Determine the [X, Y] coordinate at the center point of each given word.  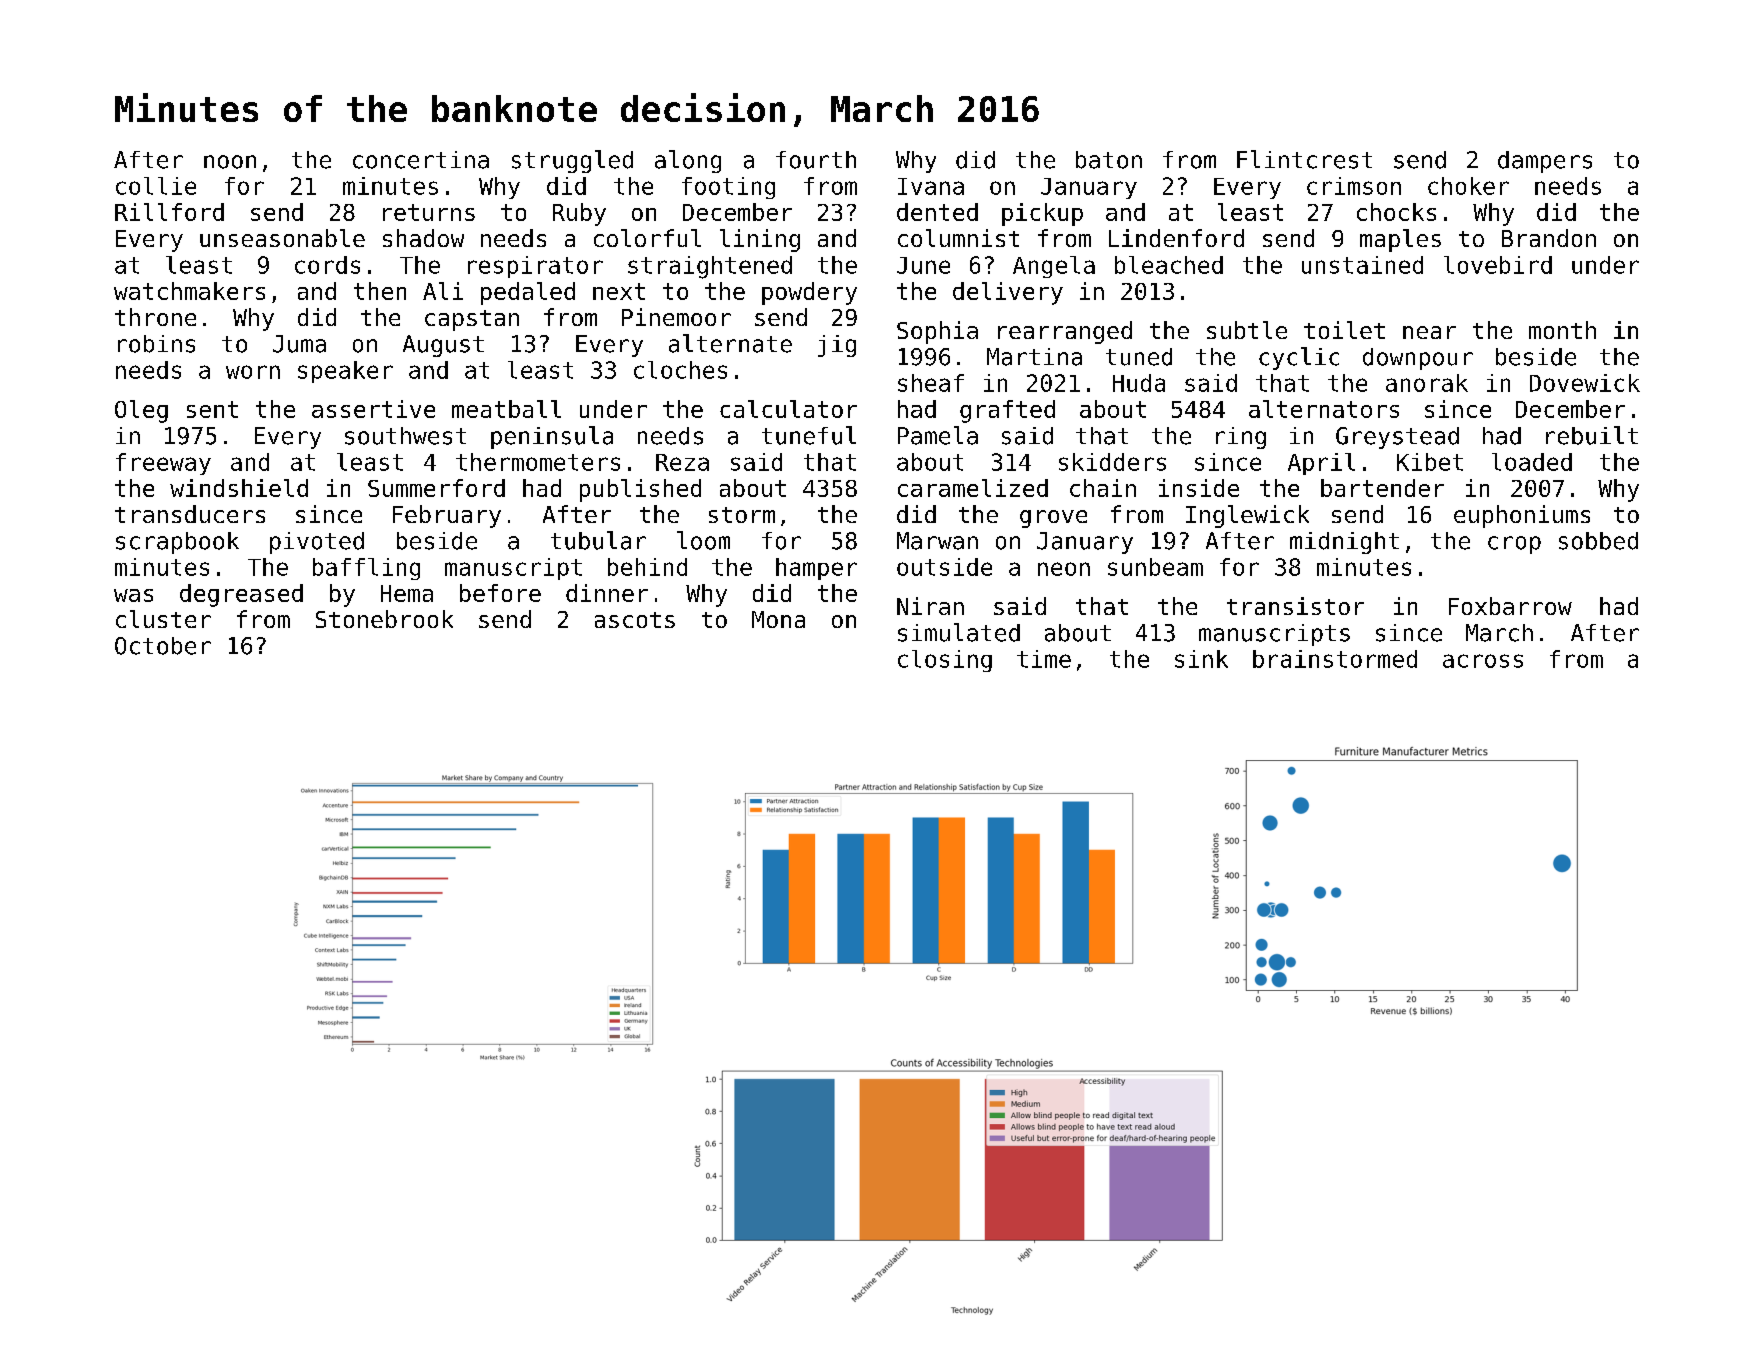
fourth [816, 160]
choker [1468, 186]
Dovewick [1585, 383]
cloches [680, 370]
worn [253, 372]
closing [945, 661]
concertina [421, 160]
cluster [163, 619]
